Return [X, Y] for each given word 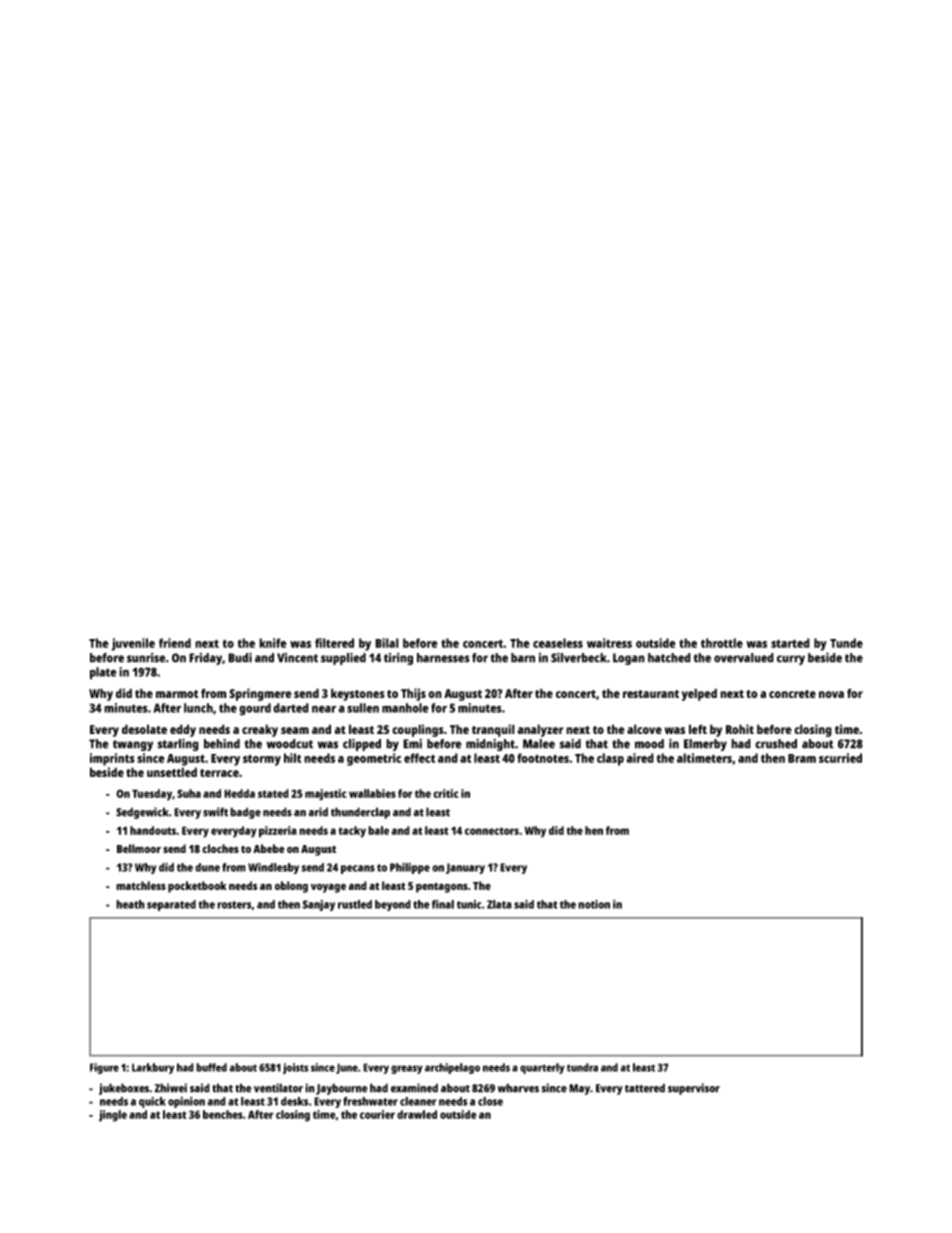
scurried [840, 758]
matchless [141, 885]
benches [223, 1114]
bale [378, 830]
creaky [260, 730]
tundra [582, 1067]
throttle [722, 643]
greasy [407, 1069]
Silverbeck [579, 657]
